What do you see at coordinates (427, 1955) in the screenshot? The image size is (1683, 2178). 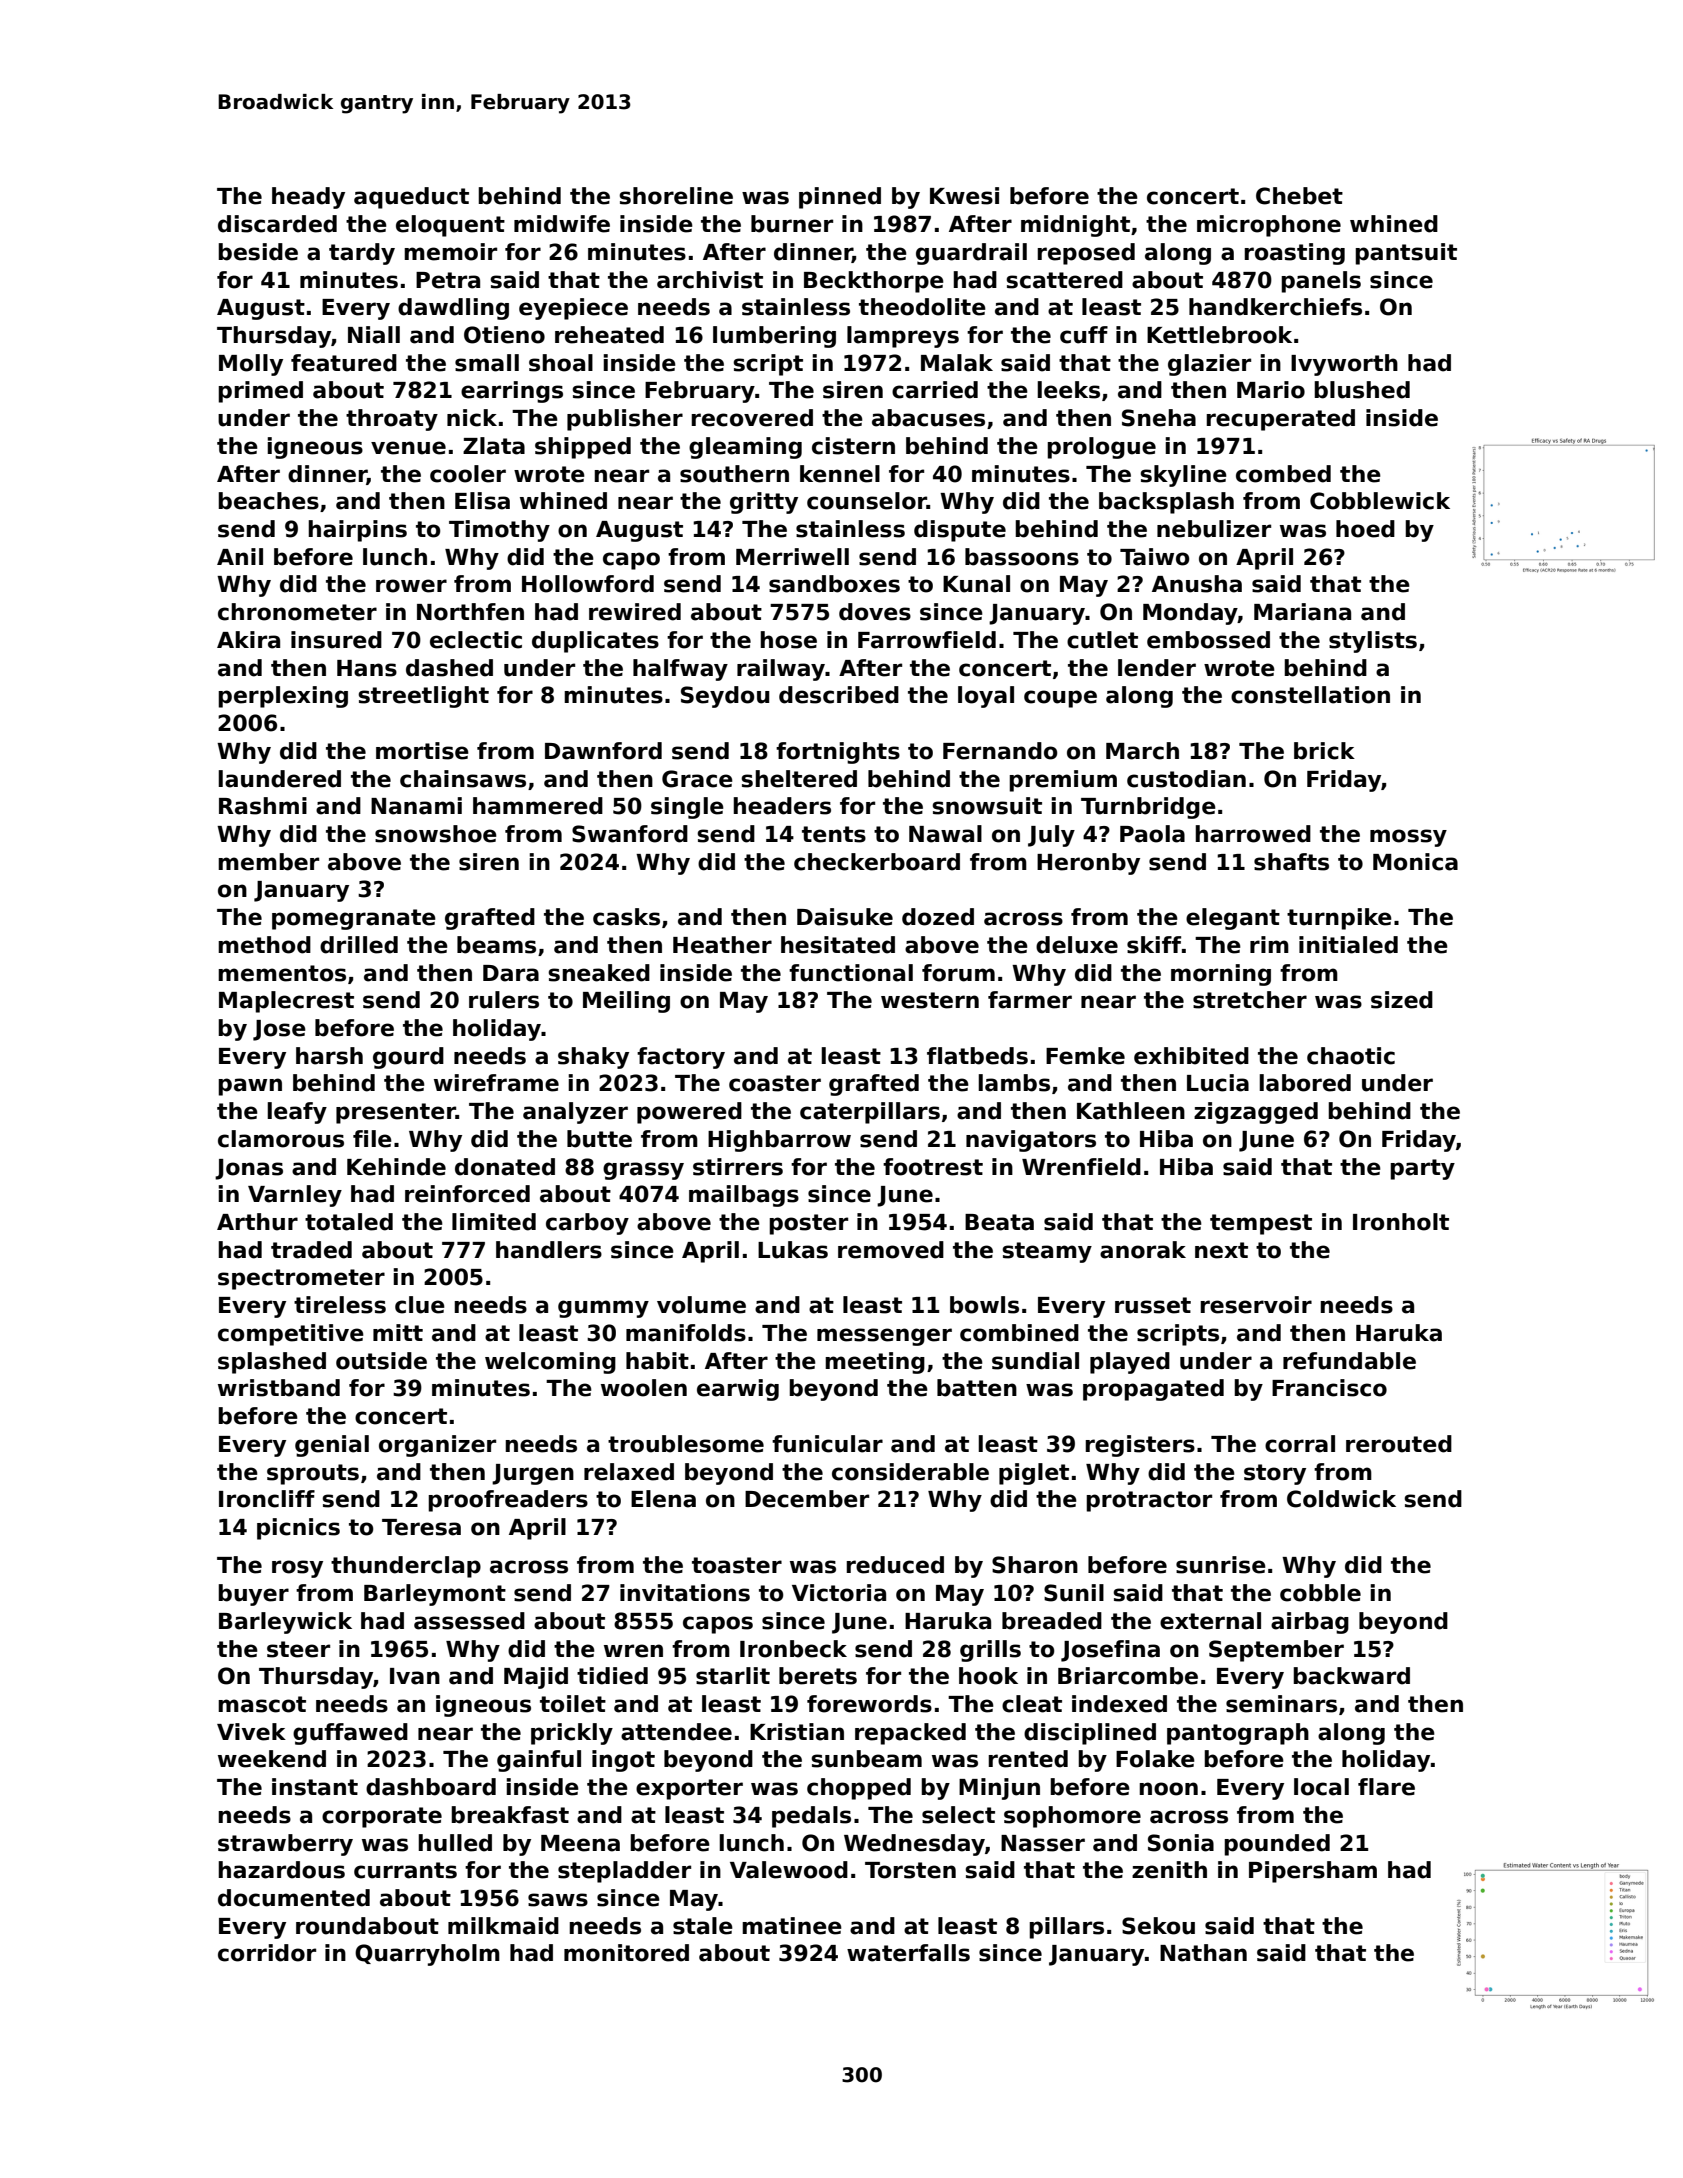 I see `Quarryholm` at bounding box center [427, 1955].
